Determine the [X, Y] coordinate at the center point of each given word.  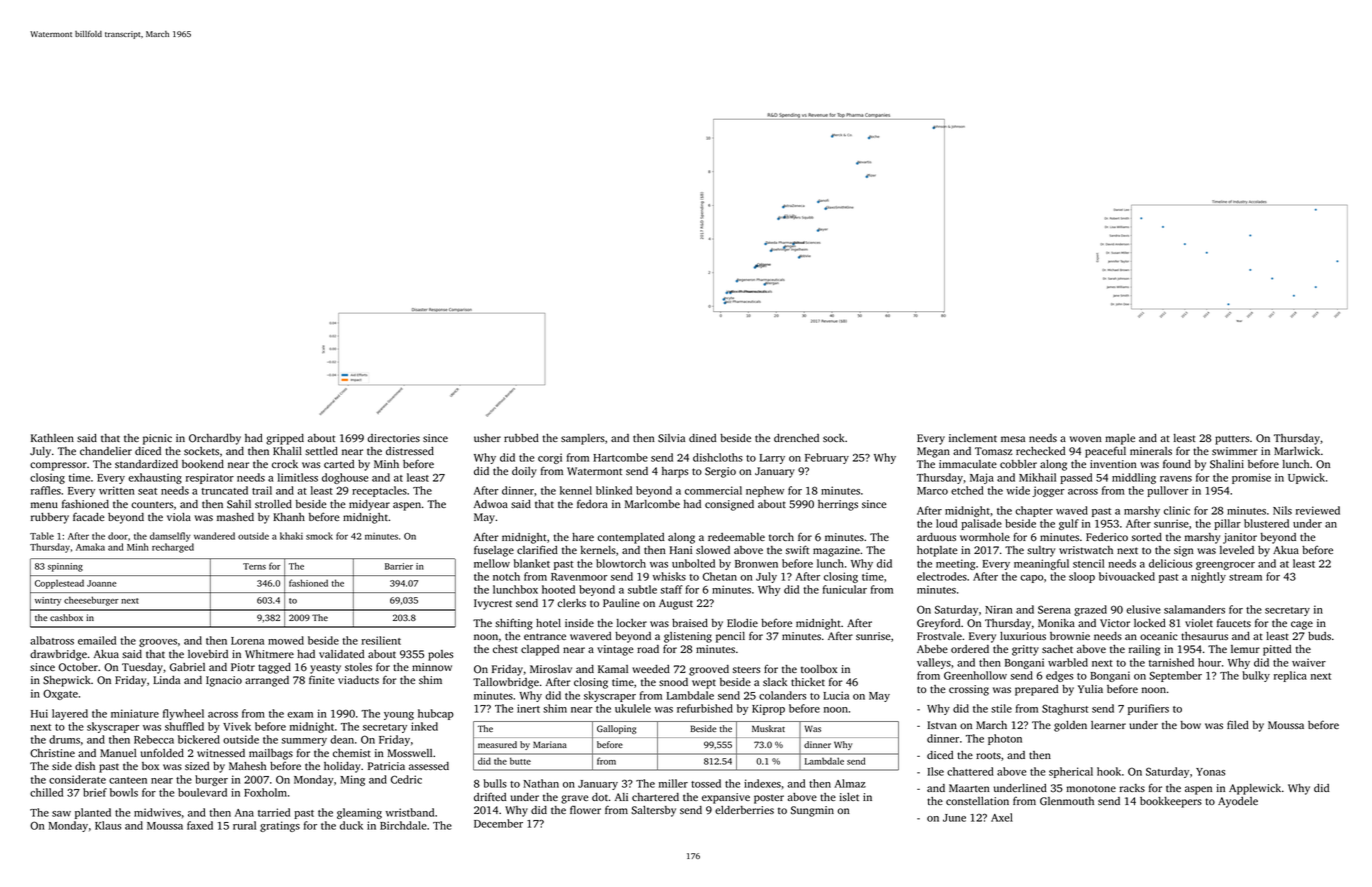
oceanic [1159, 636]
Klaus [108, 825]
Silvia [671, 438]
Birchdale [403, 825]
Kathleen [52, 438]
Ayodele [1238, 802]
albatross [52, 640]
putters [1232, 440]
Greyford [938, 624]
